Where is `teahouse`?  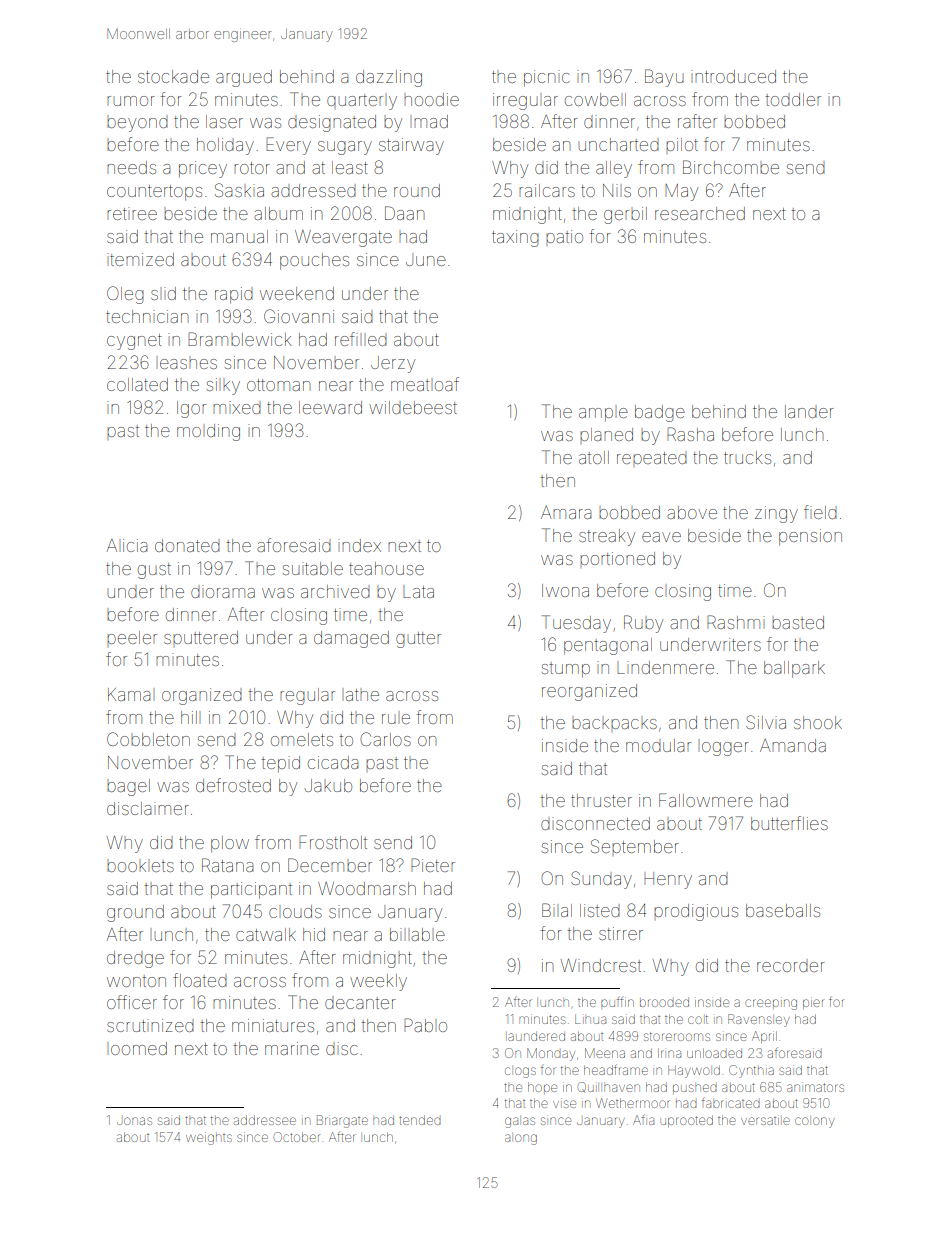
teahouse is located at coordinates (386, 568).
